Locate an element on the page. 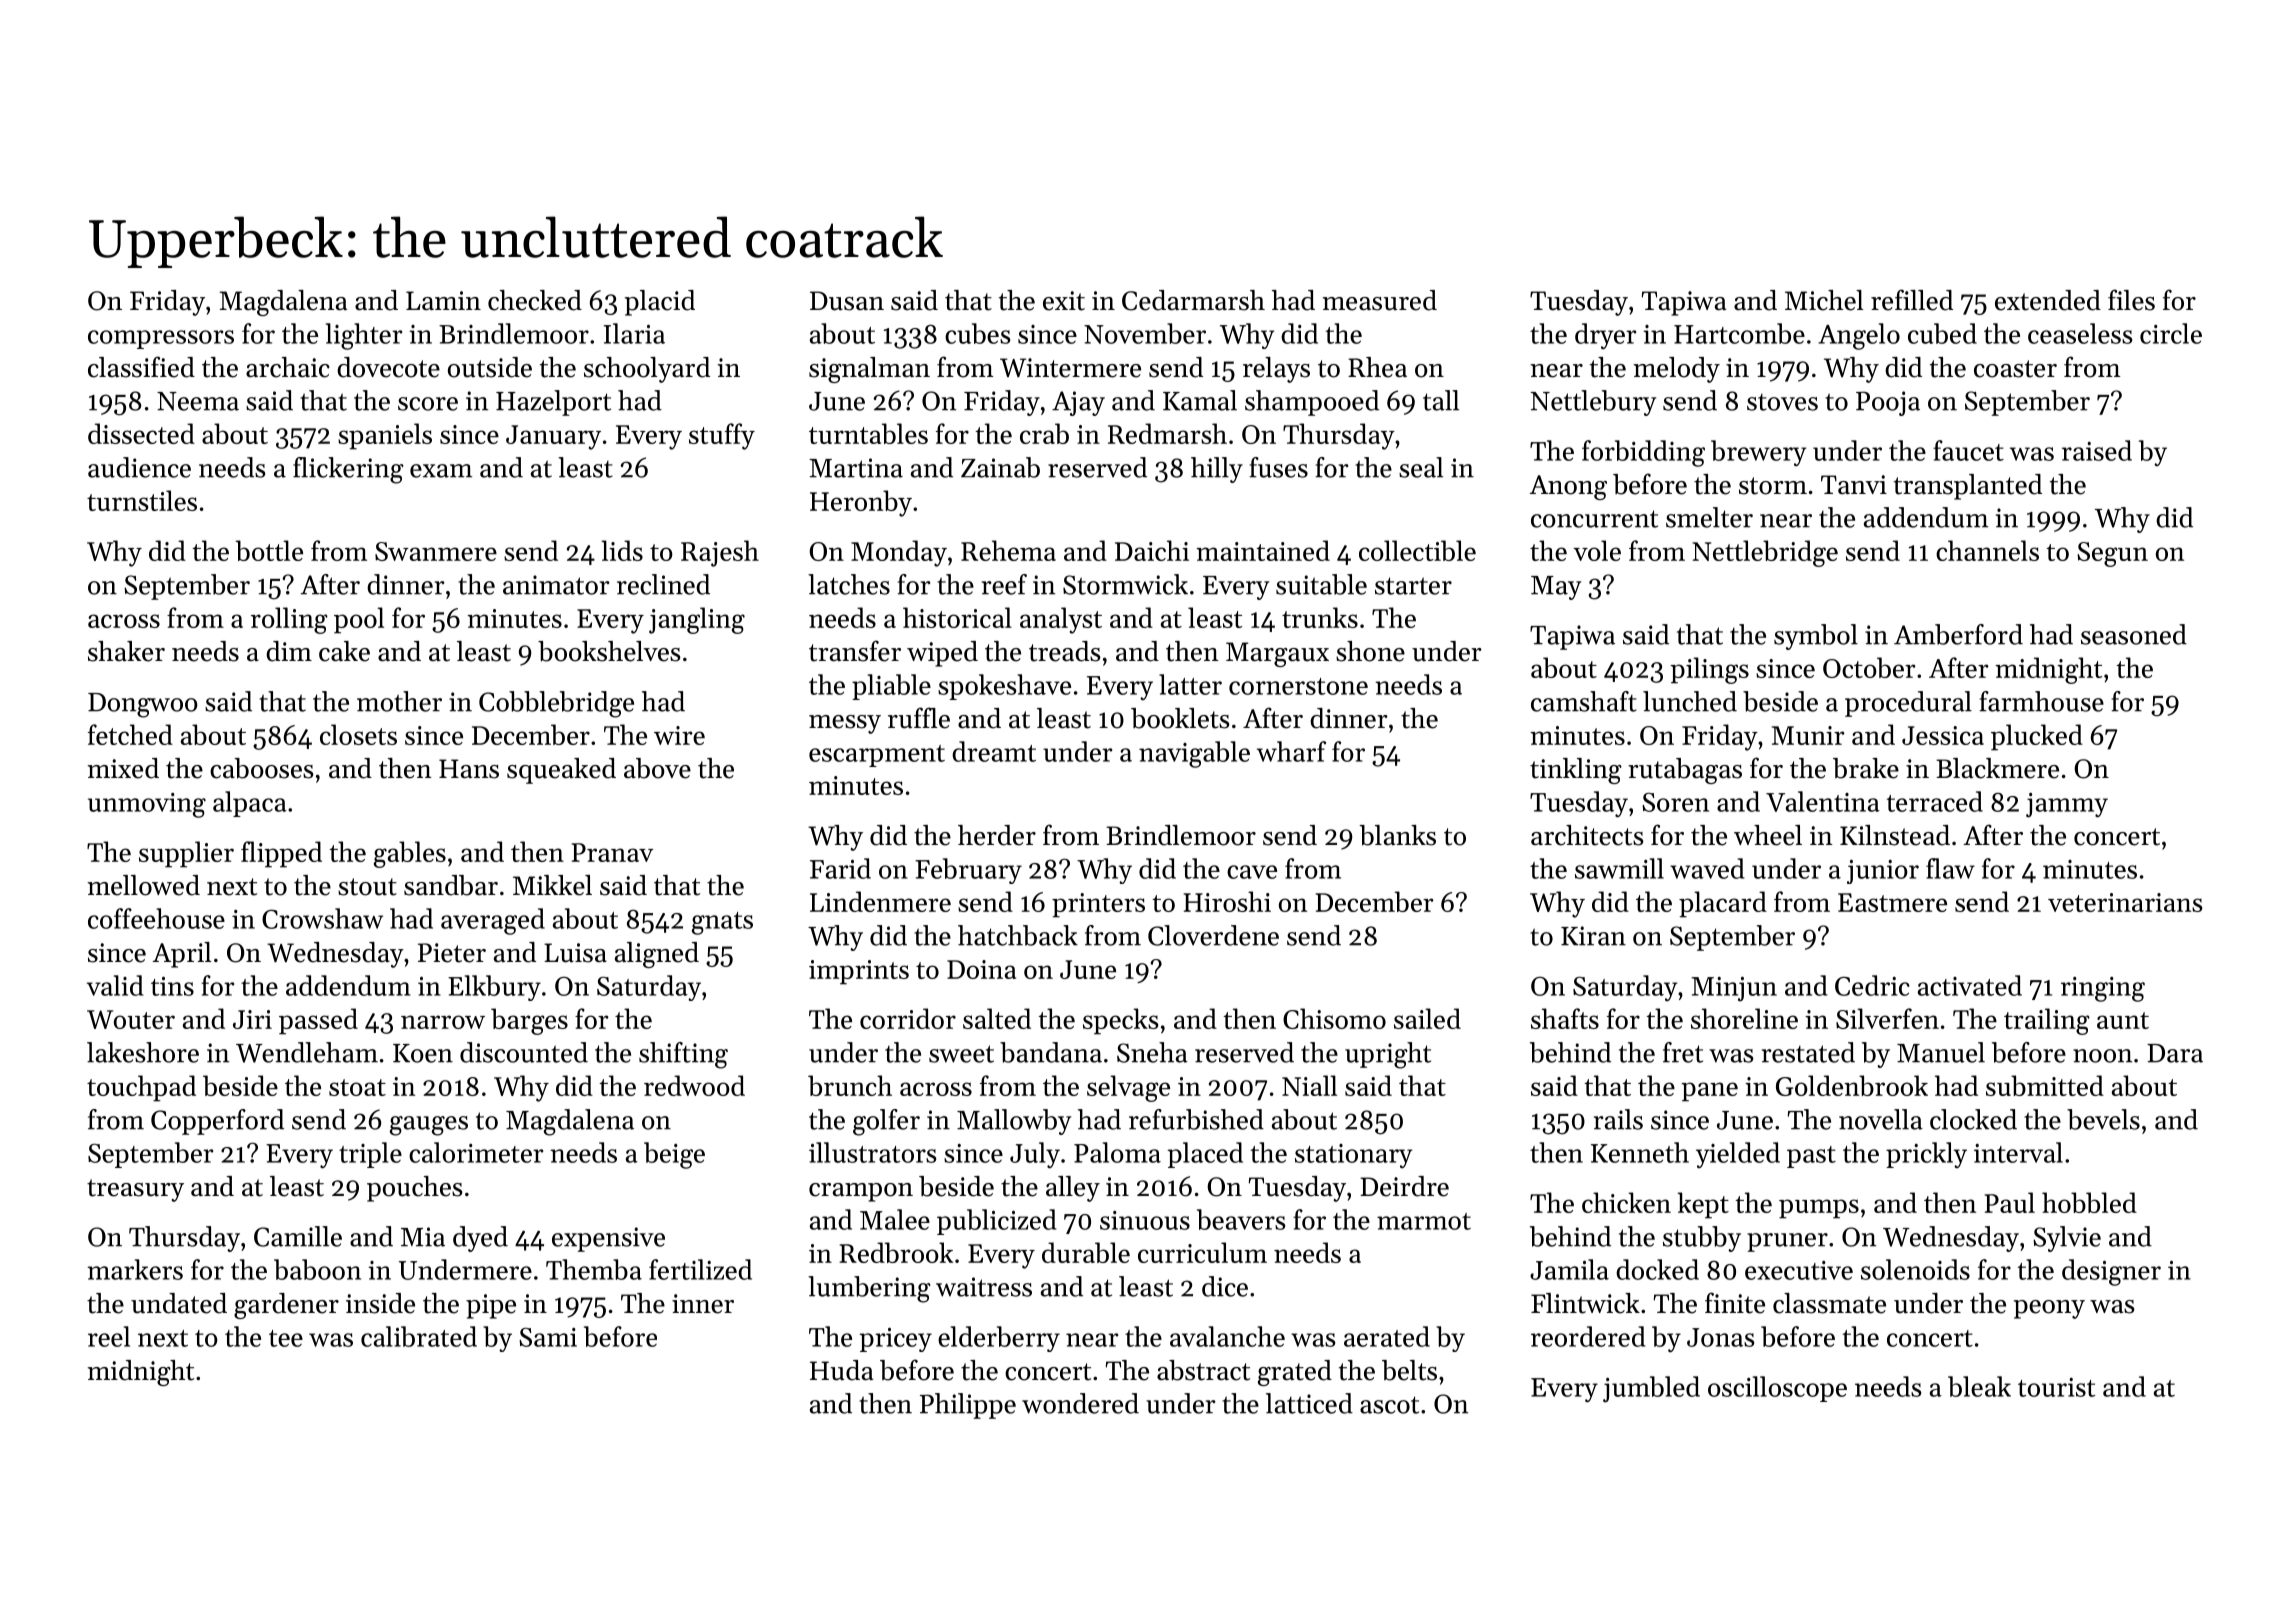 This document has height=1620, width=2292. veterinarians is located at coordinates (2125, 902).
